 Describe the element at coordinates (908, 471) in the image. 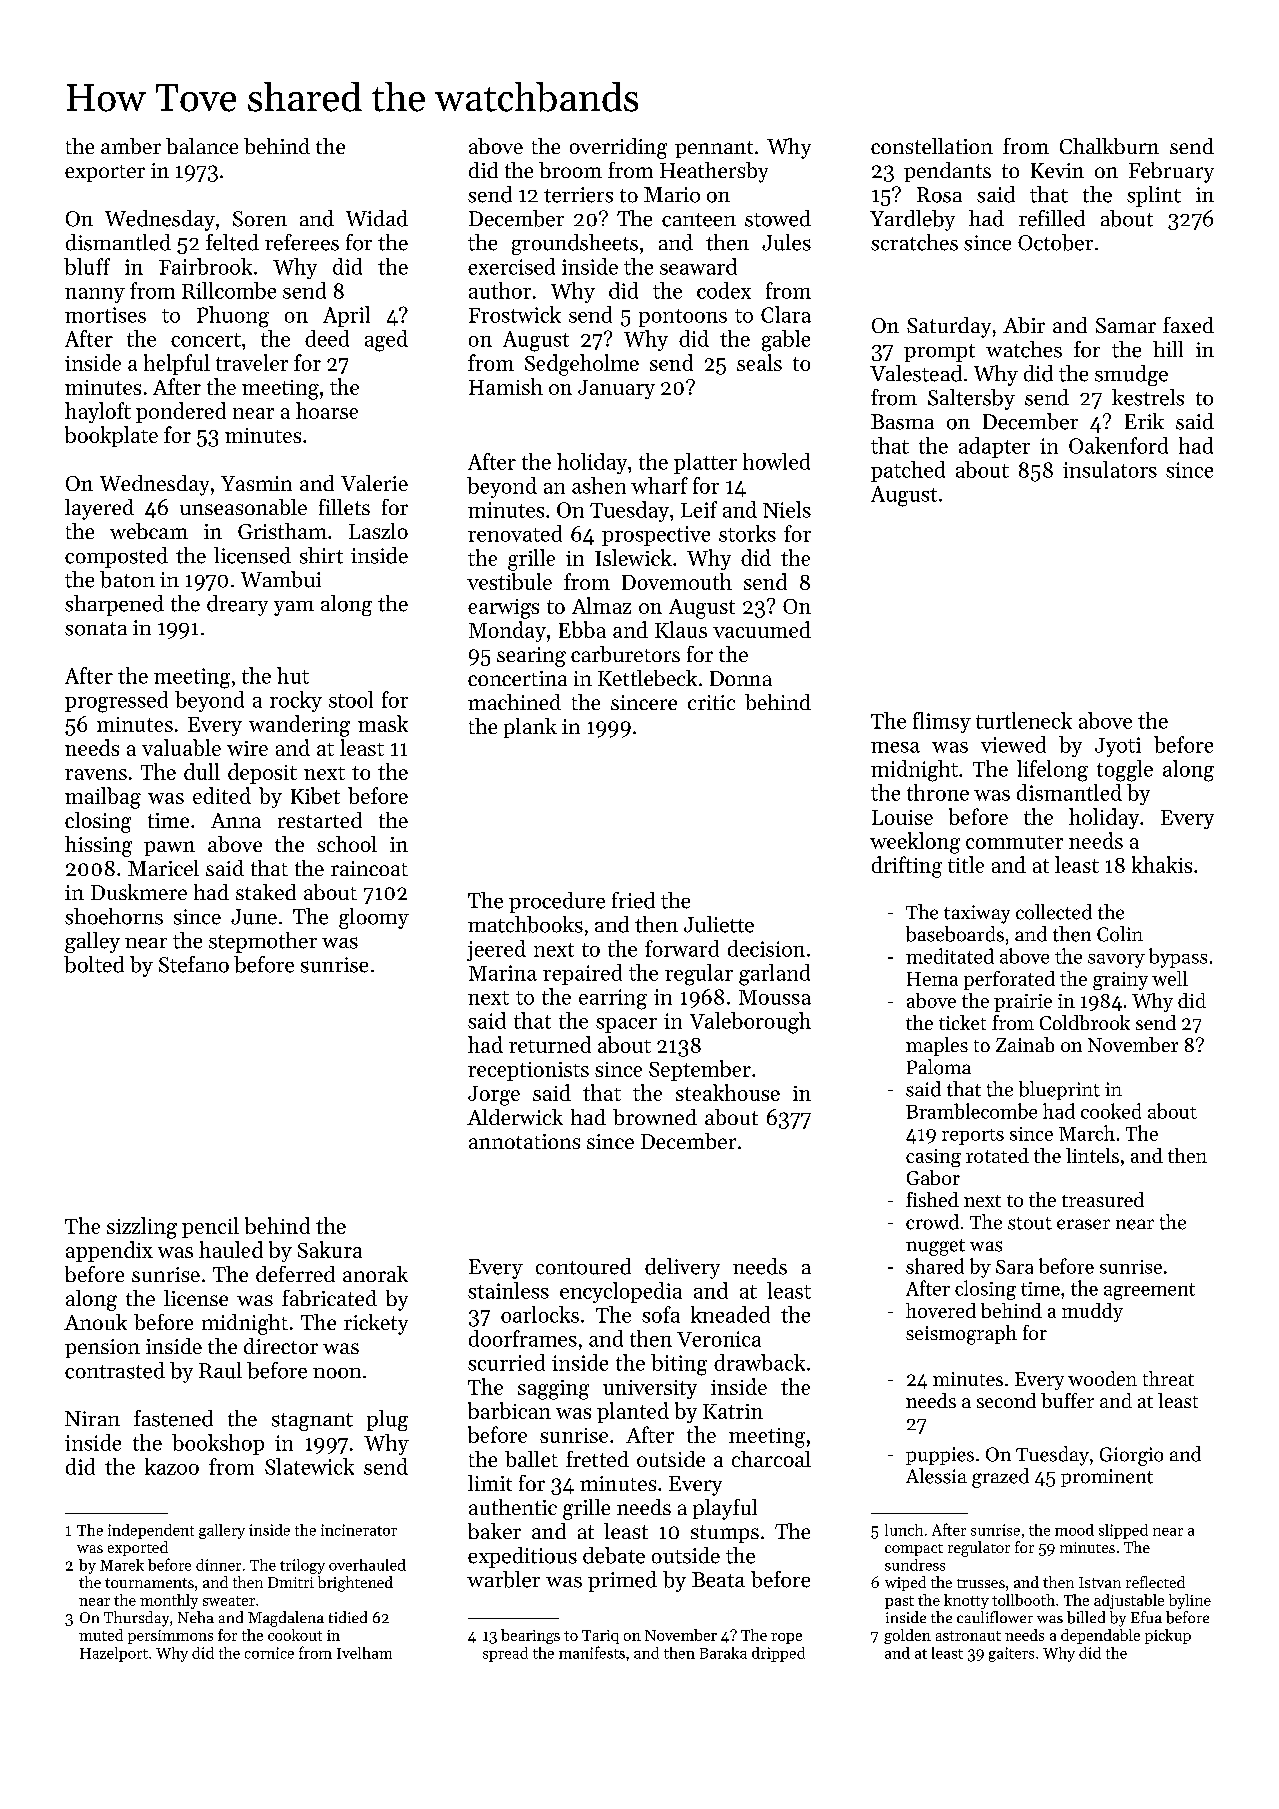

I see `patched` at that location.
